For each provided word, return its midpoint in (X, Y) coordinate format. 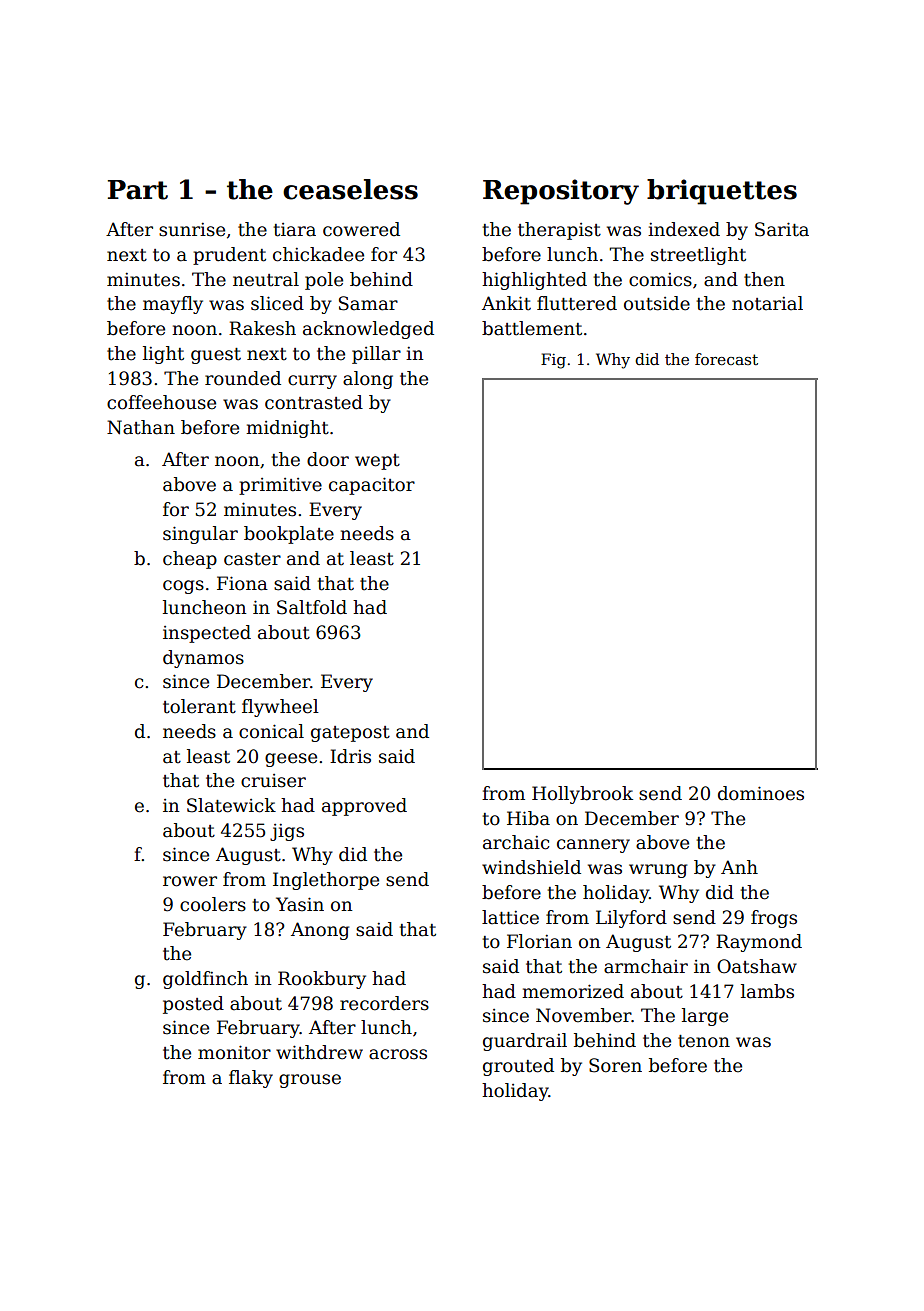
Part (138, 190)
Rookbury (322, 980)
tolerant (199, 706)
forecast (726, 359)
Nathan (141, 427)
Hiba (528, 818)
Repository (561, 192)
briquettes (722, 192)
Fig (553, 361)
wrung (658, 871)
